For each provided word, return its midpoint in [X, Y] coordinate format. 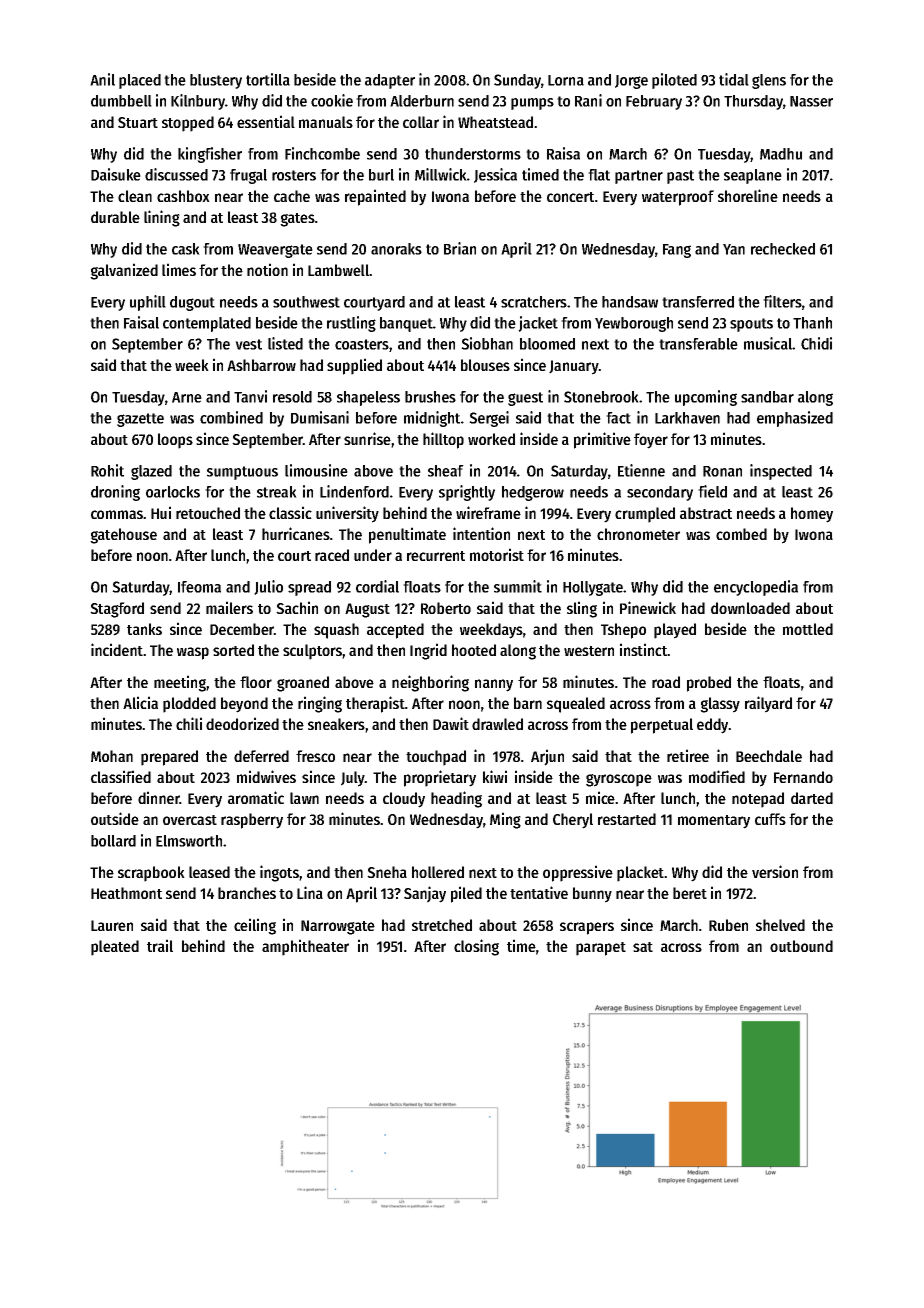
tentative [539, 892]
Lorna [566, 80]
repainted [375, 197]
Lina [310, 892]
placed [140, 81]
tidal [734, 79]
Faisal [141, 322]
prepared [169, 758]
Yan [734, 249]
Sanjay [425, 894]
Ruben [728, 925]
